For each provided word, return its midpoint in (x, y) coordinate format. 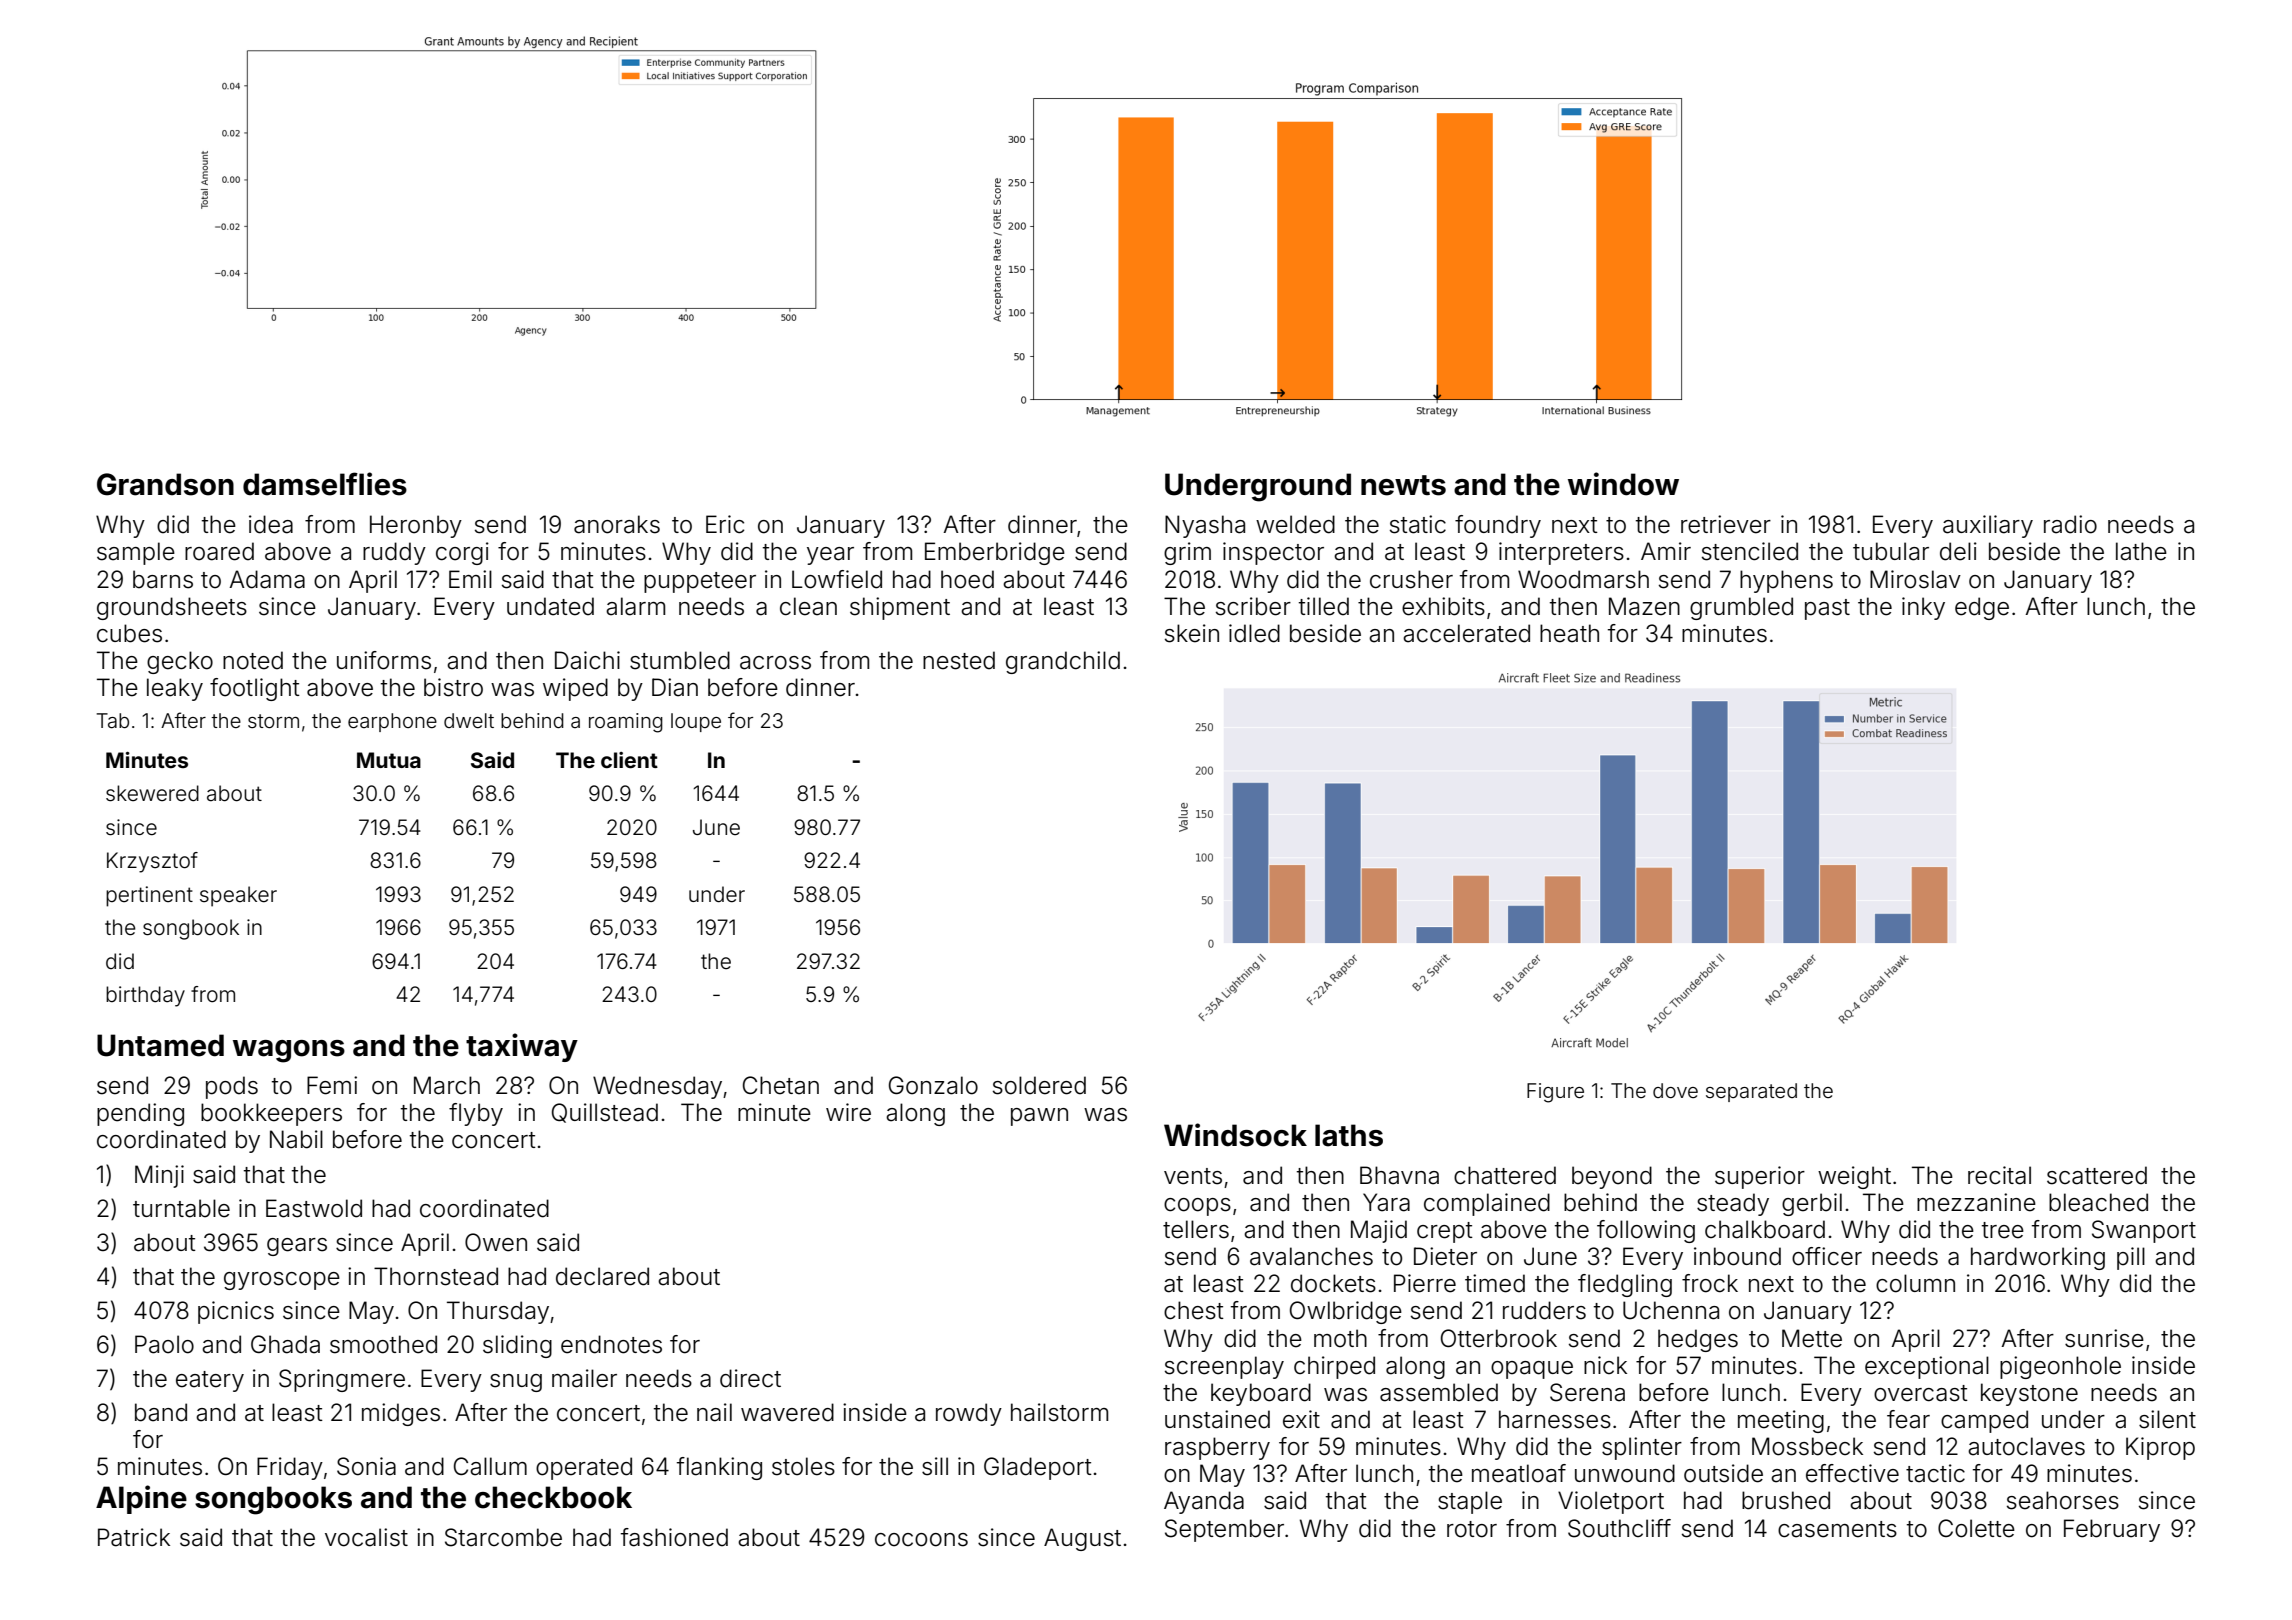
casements (1837, 1529)
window (1623, 484)
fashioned (674, 1537)
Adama (267, 579)
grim (1187, 553)
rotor (1472, 1529)
